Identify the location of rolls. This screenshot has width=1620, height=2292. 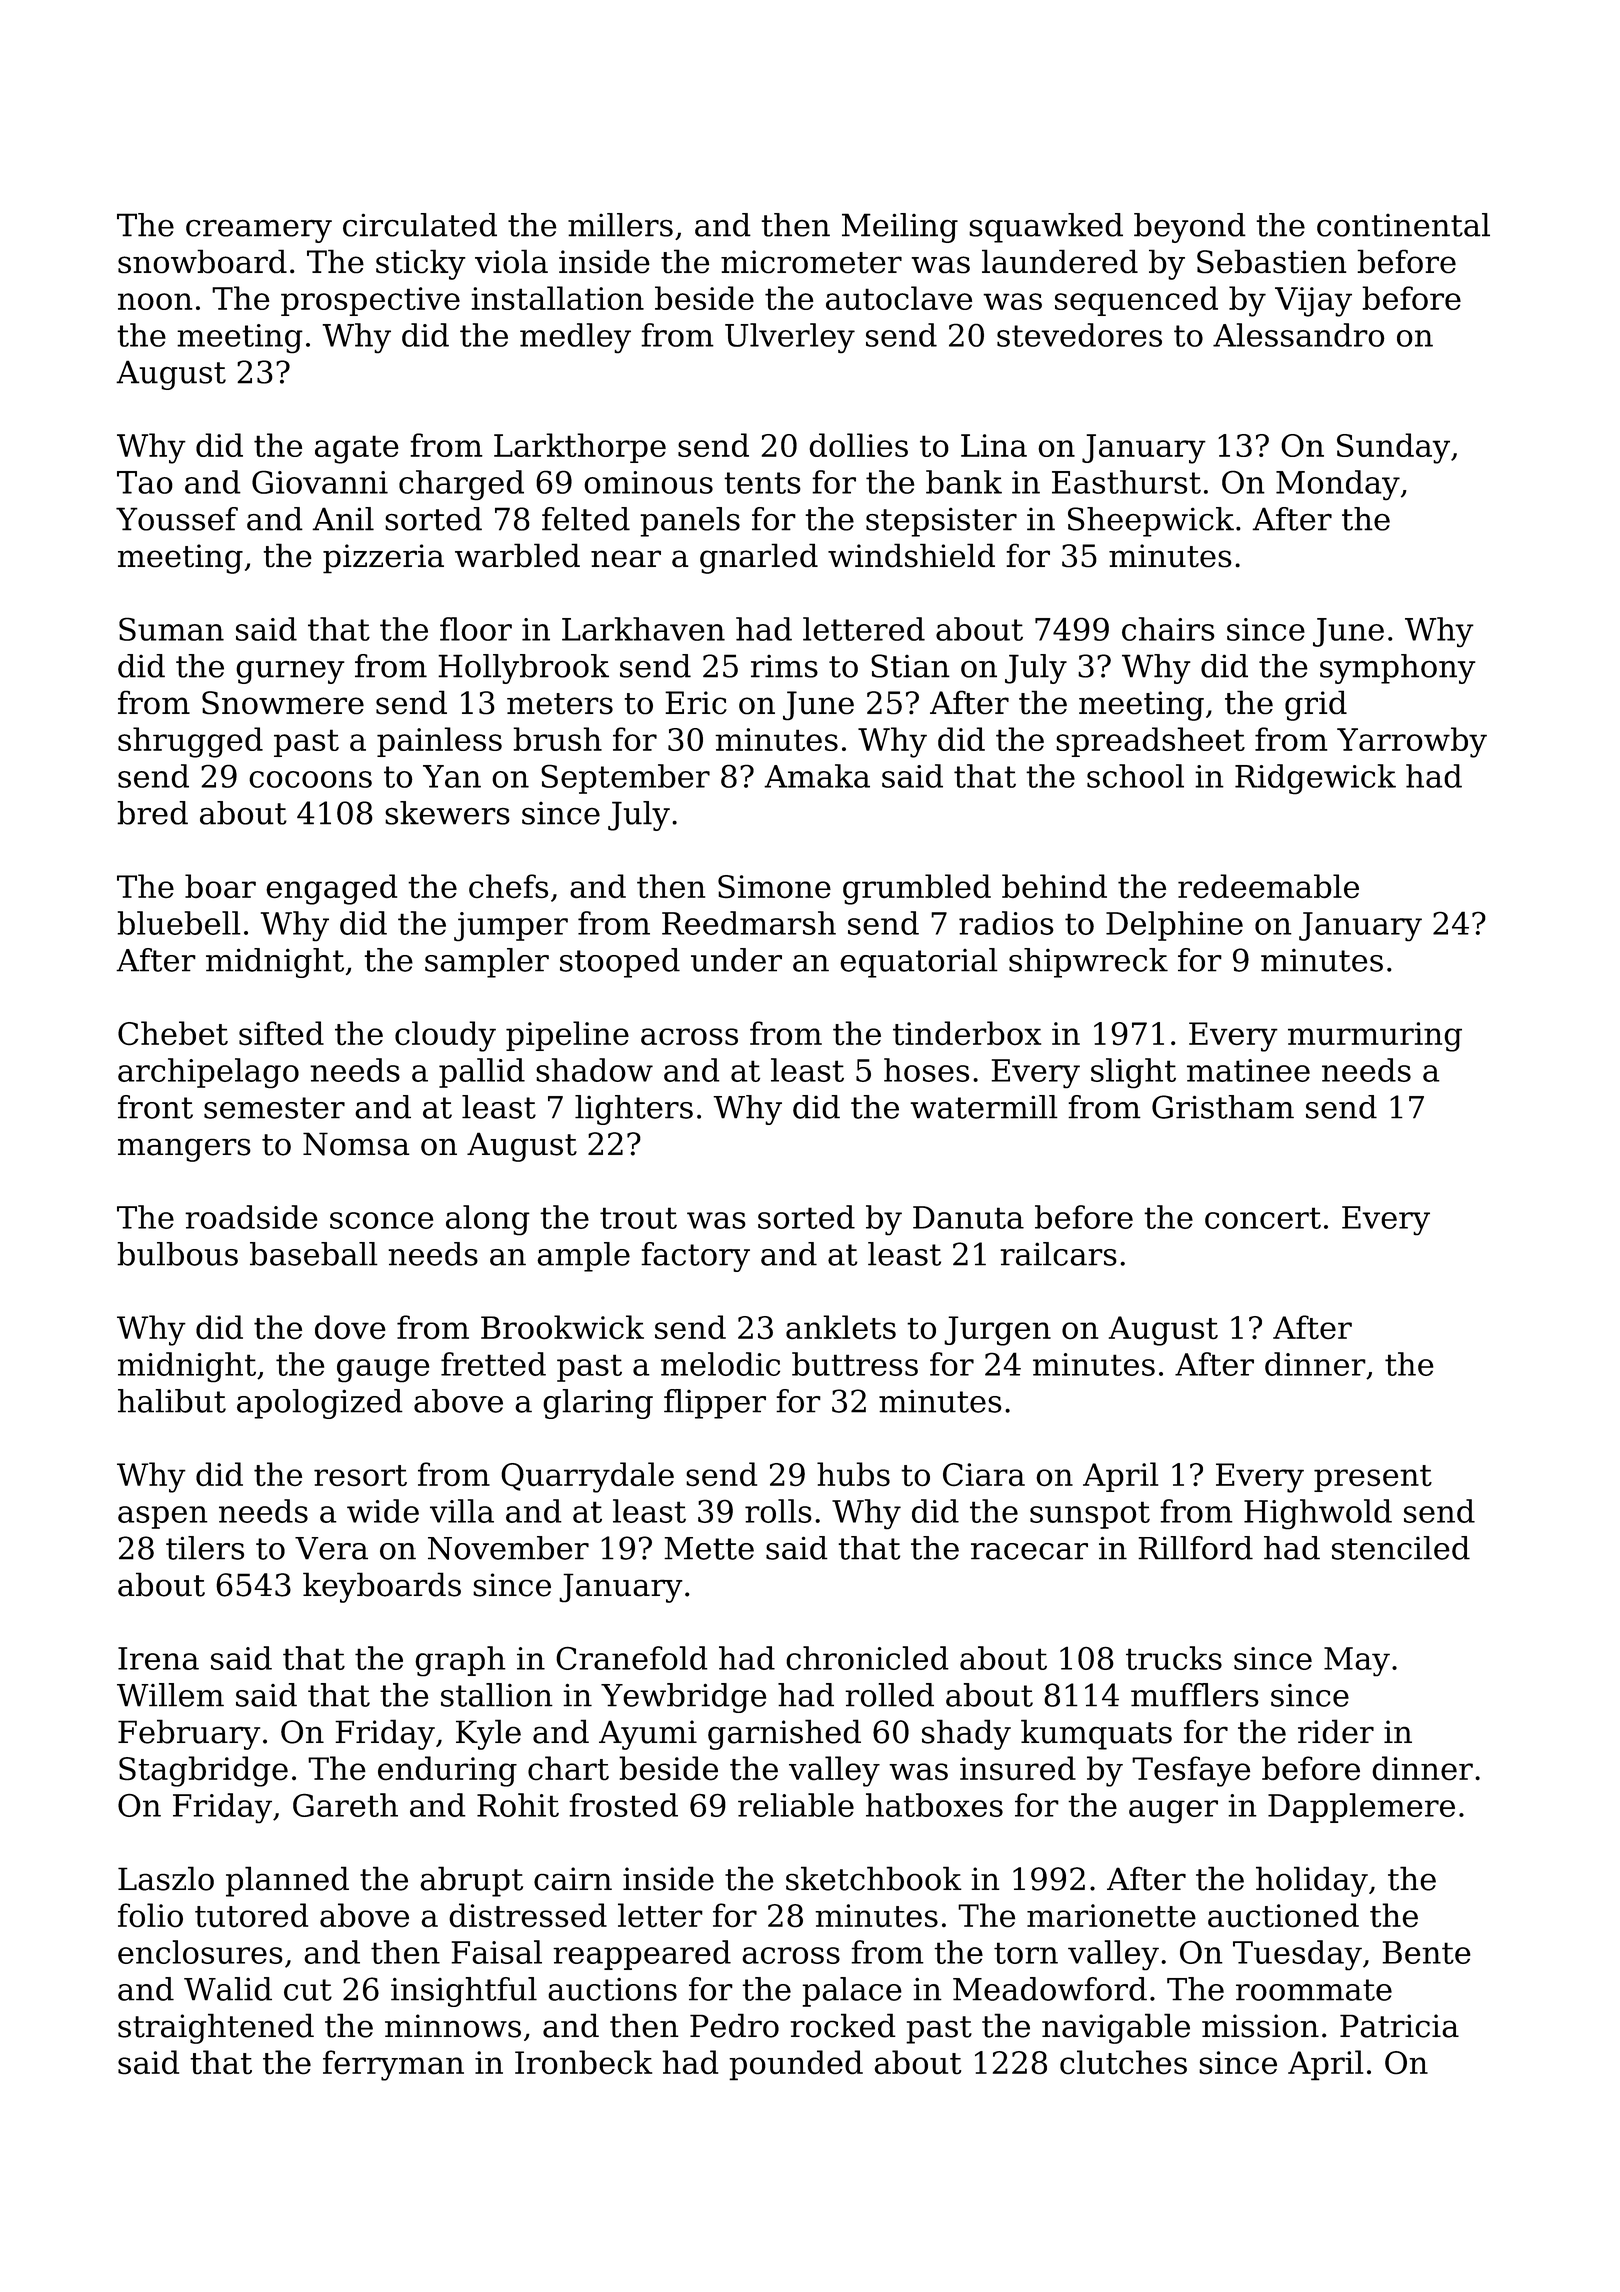
(778, 1511).
